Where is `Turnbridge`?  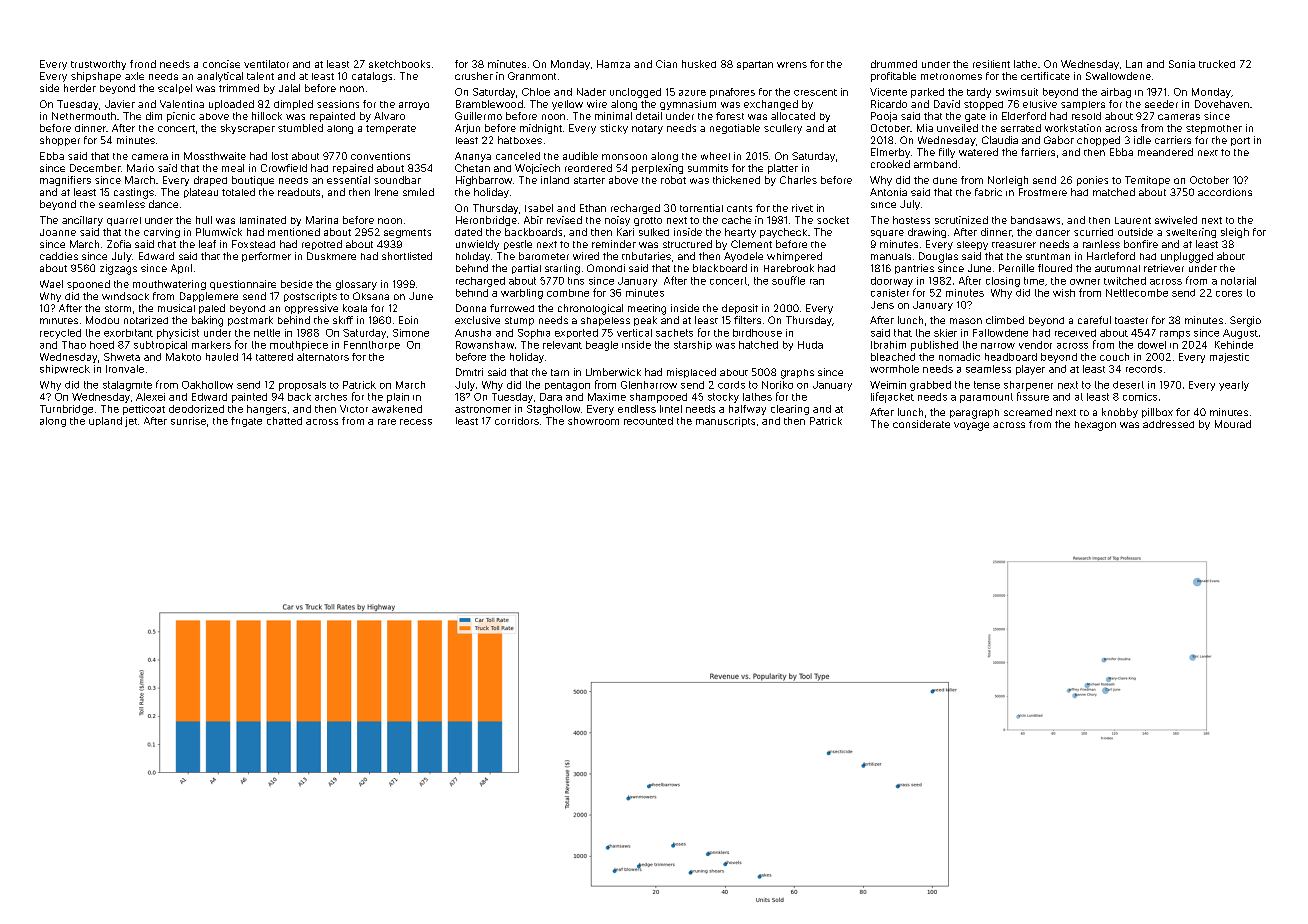 Turnbridge is located at coordinates (66, 410).
